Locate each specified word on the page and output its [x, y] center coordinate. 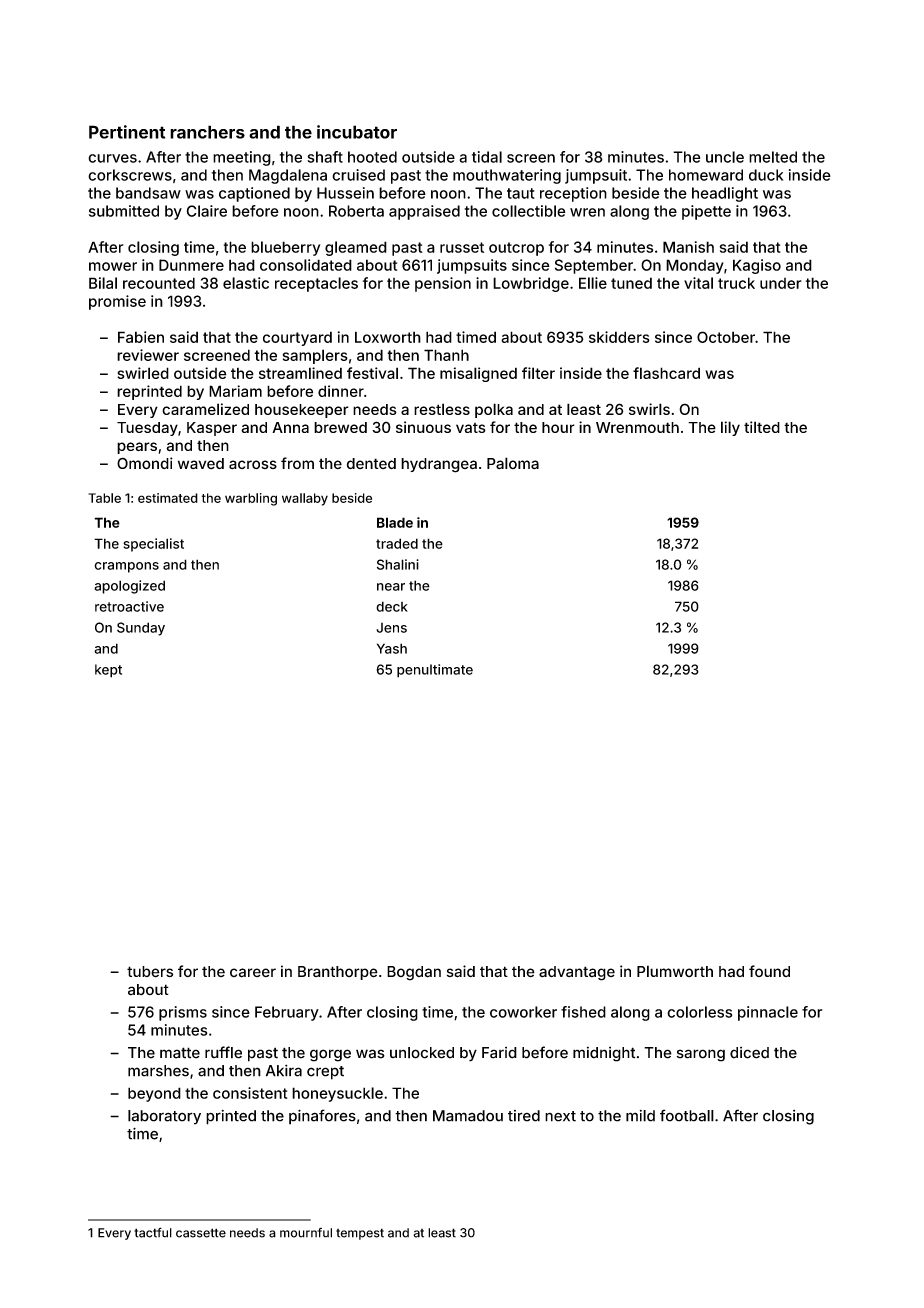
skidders [619, 337]
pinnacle [768, 1013]
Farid [499, 1053]
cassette [201, 1233]
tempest [360, 1234]
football [687, 1115]
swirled [143, 373]
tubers [150, 972]
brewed [340, 427]
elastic [246, 283]
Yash [392, 648]
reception [573, 194]
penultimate [435, 671]
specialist [153, 545]
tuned [631, 283]
